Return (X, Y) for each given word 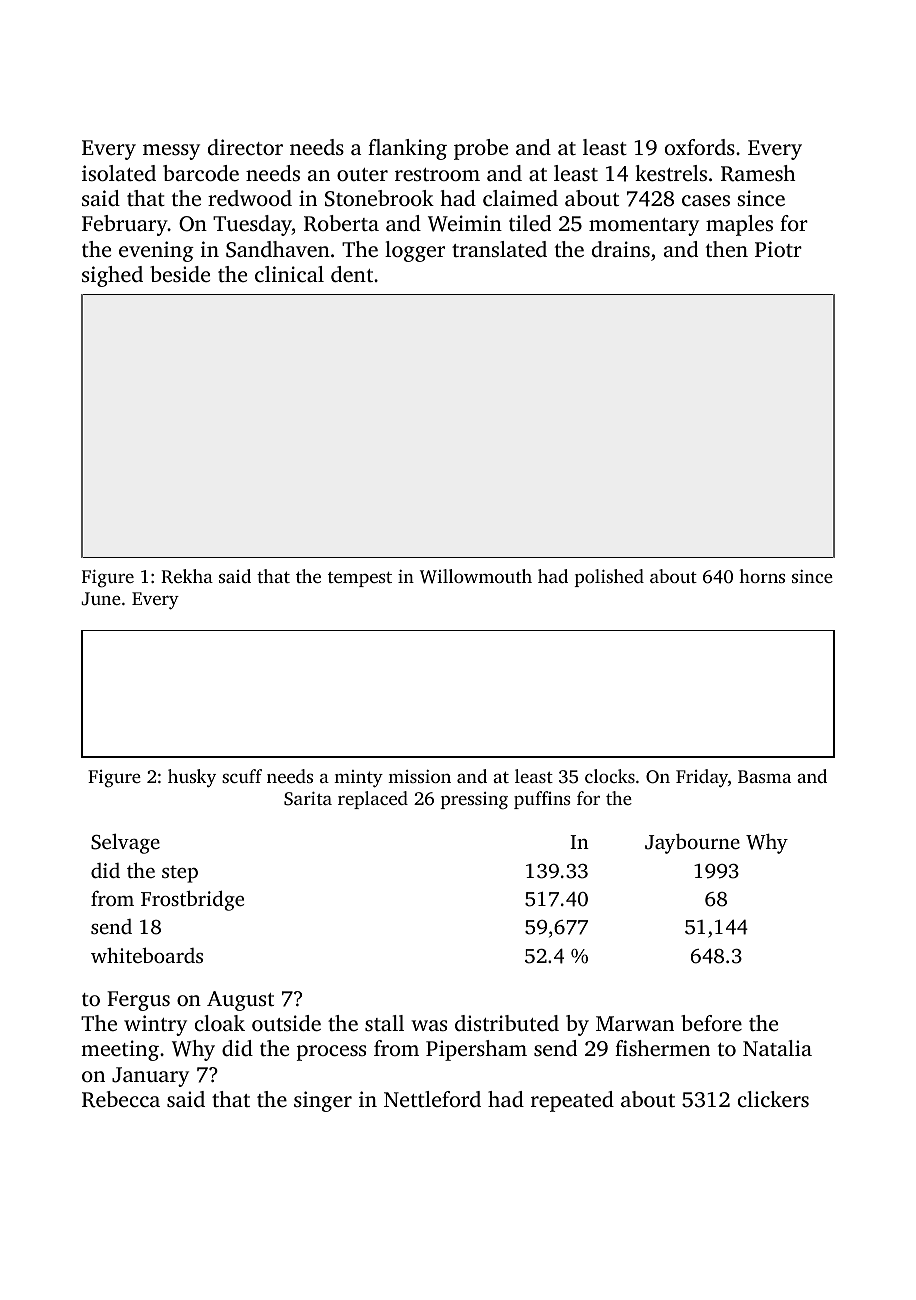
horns (762, 576)
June (101, 599)
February (125, 225)
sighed (112, 276)
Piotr (778, 249)
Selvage (125, 844)
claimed (520, 198)
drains (621, 249)
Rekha (187, 576)
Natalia (777, 1048)
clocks (610, 776)
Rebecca (121, 1099)
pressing (474, 801)
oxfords (700, 147)
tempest (360, 579)
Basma (764, 776)
